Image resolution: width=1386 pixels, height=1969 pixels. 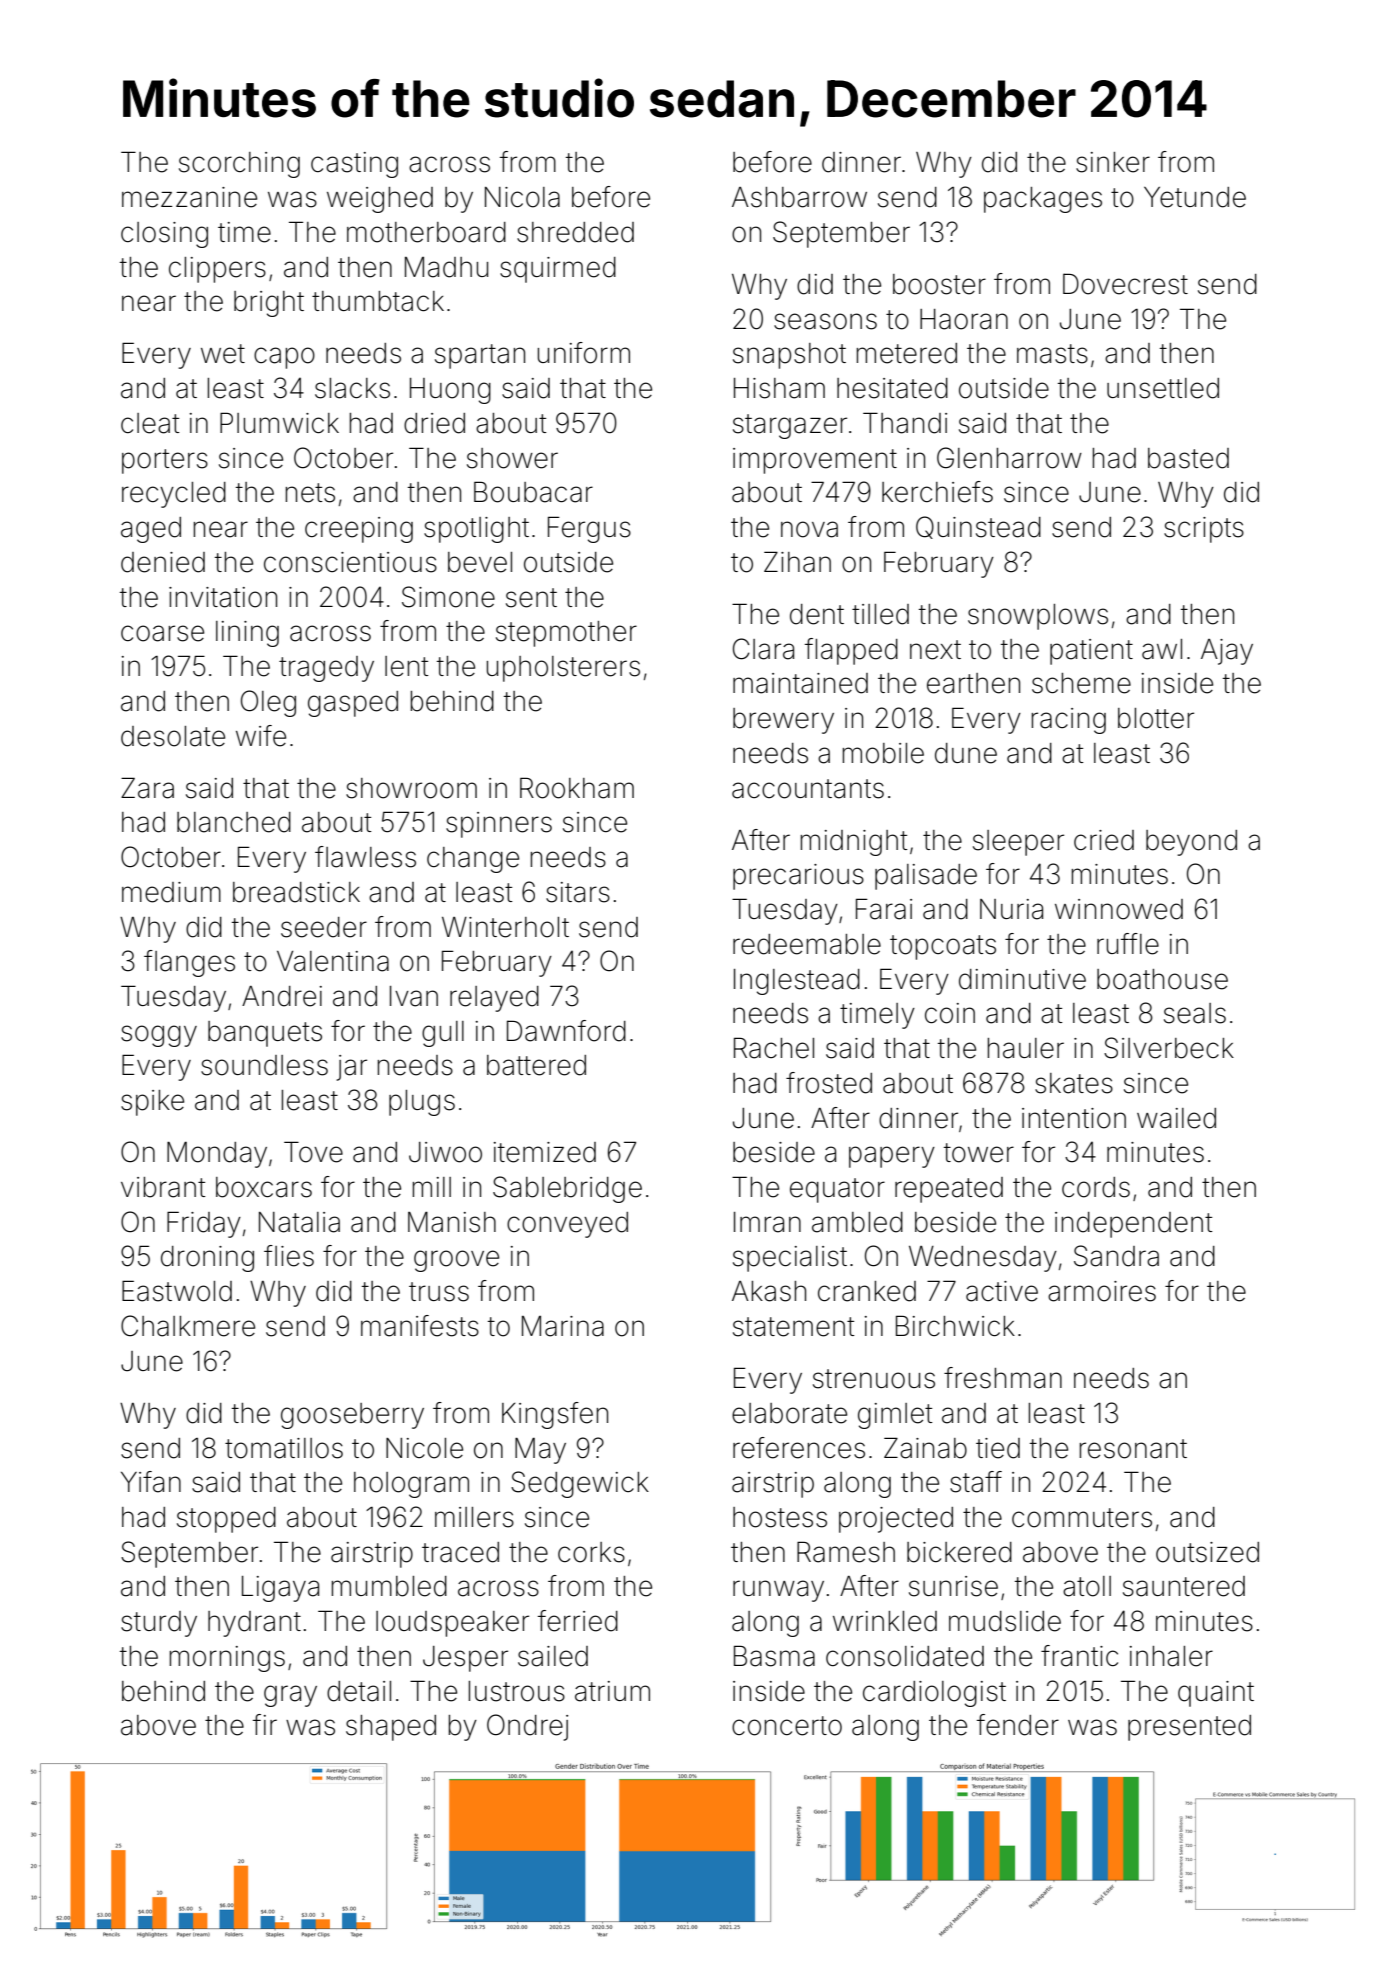 What do you see at coordinates (1038, 617) in the screenshot?
I see `snowplows` at bounding box center [1038, 617].
